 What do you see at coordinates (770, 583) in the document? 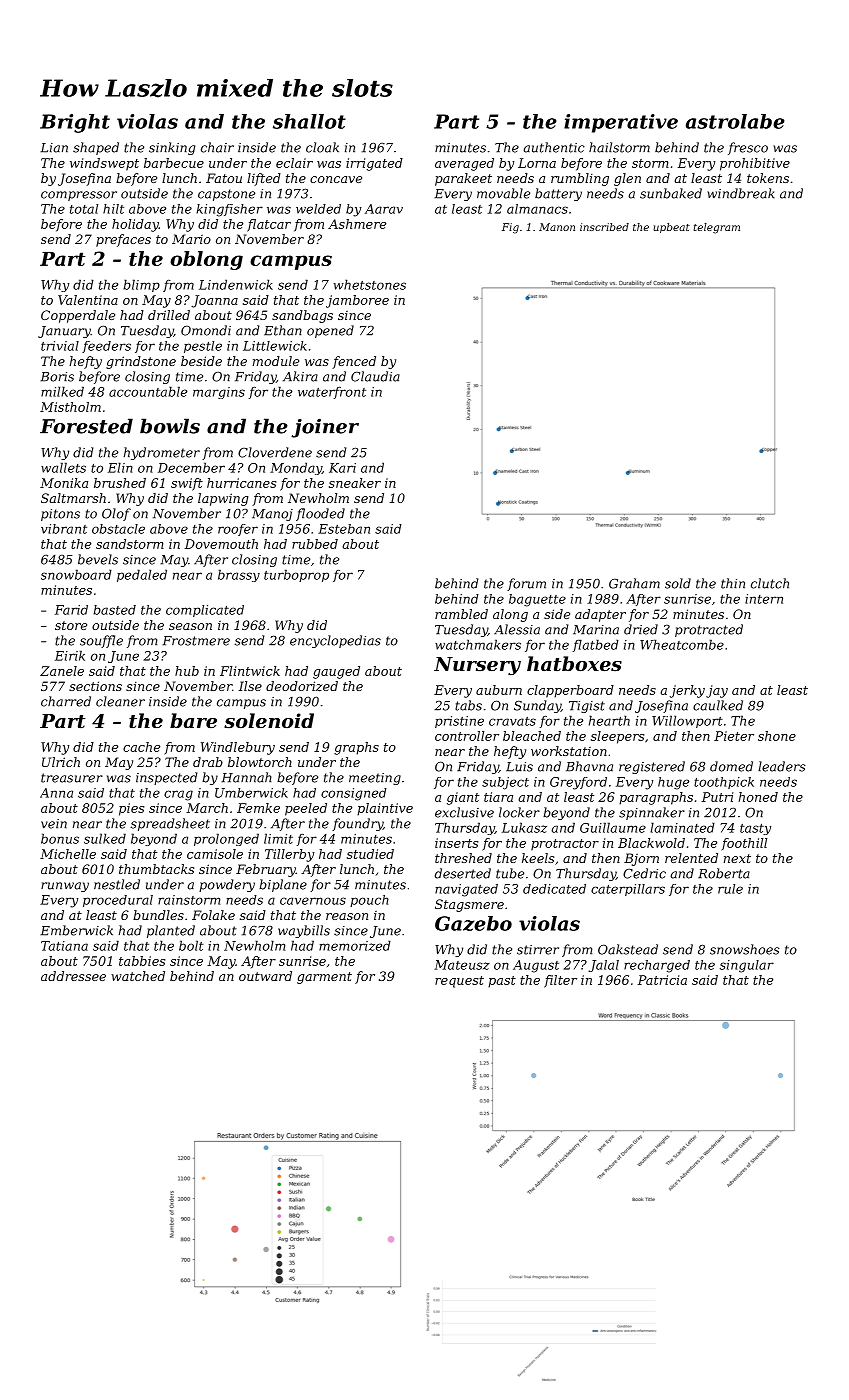
I see `clutch` at bounding box center [770, 583].
